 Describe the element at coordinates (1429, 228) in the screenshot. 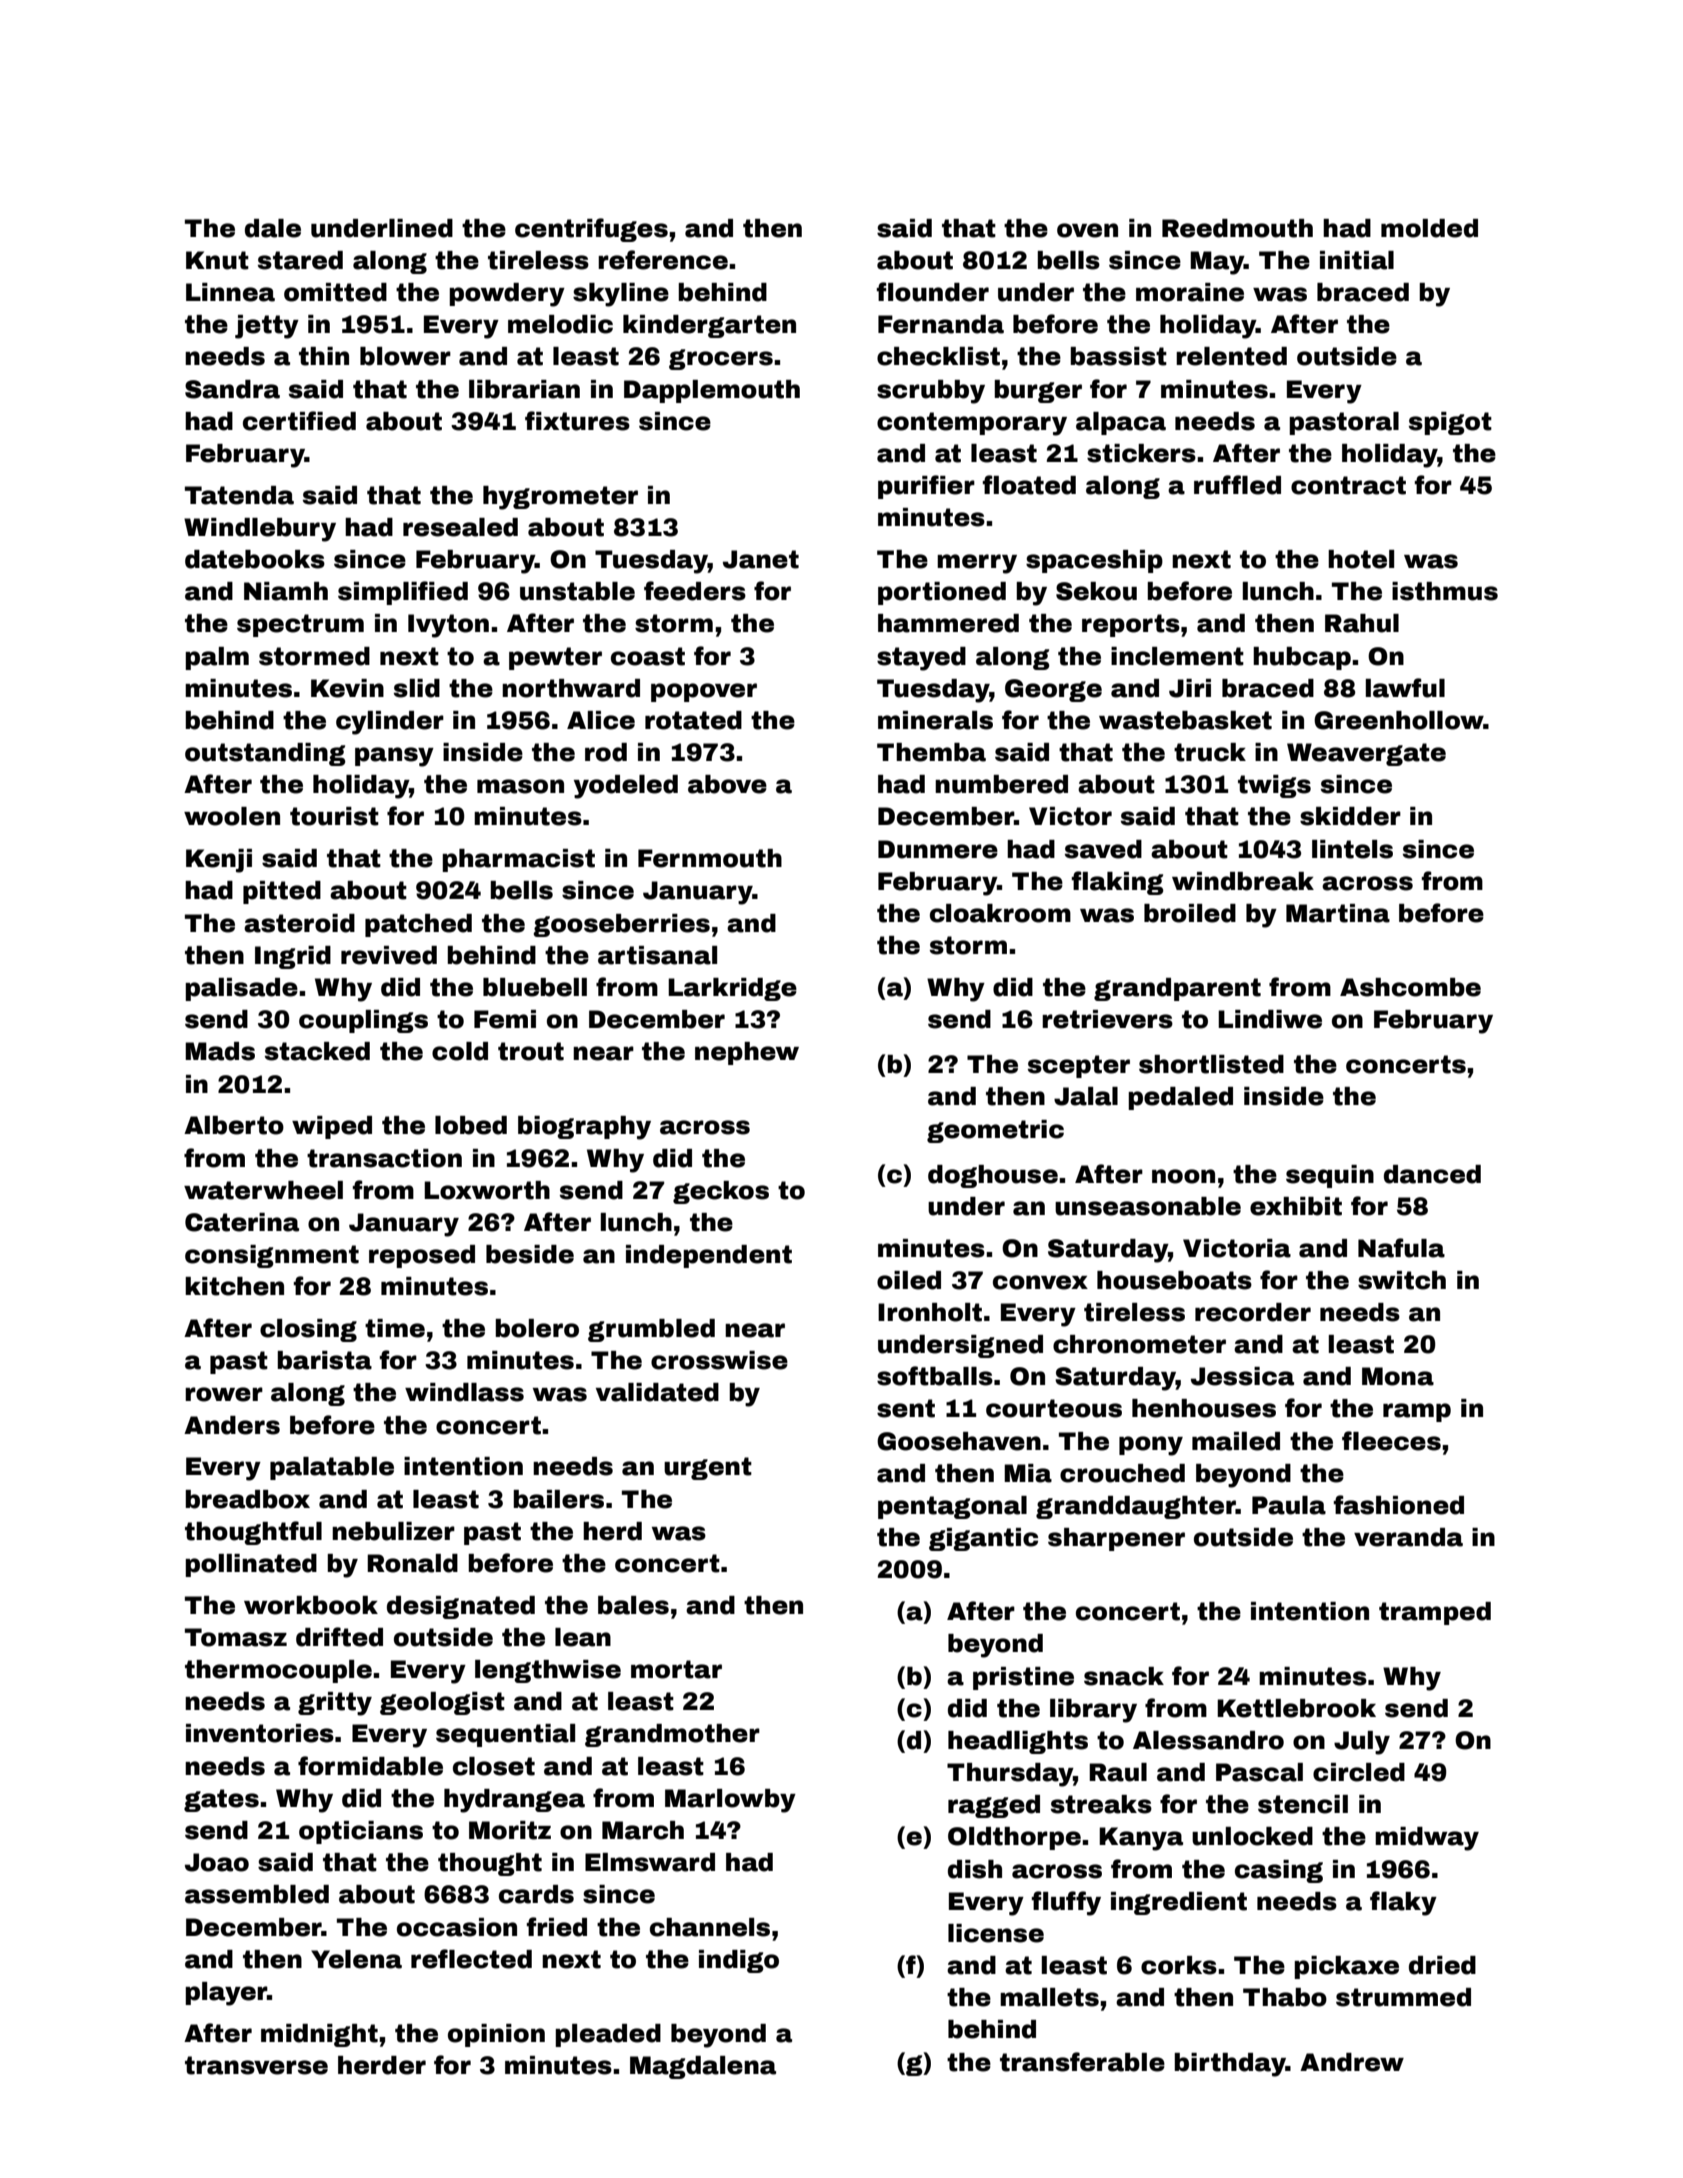

I see `molded` at that location.
